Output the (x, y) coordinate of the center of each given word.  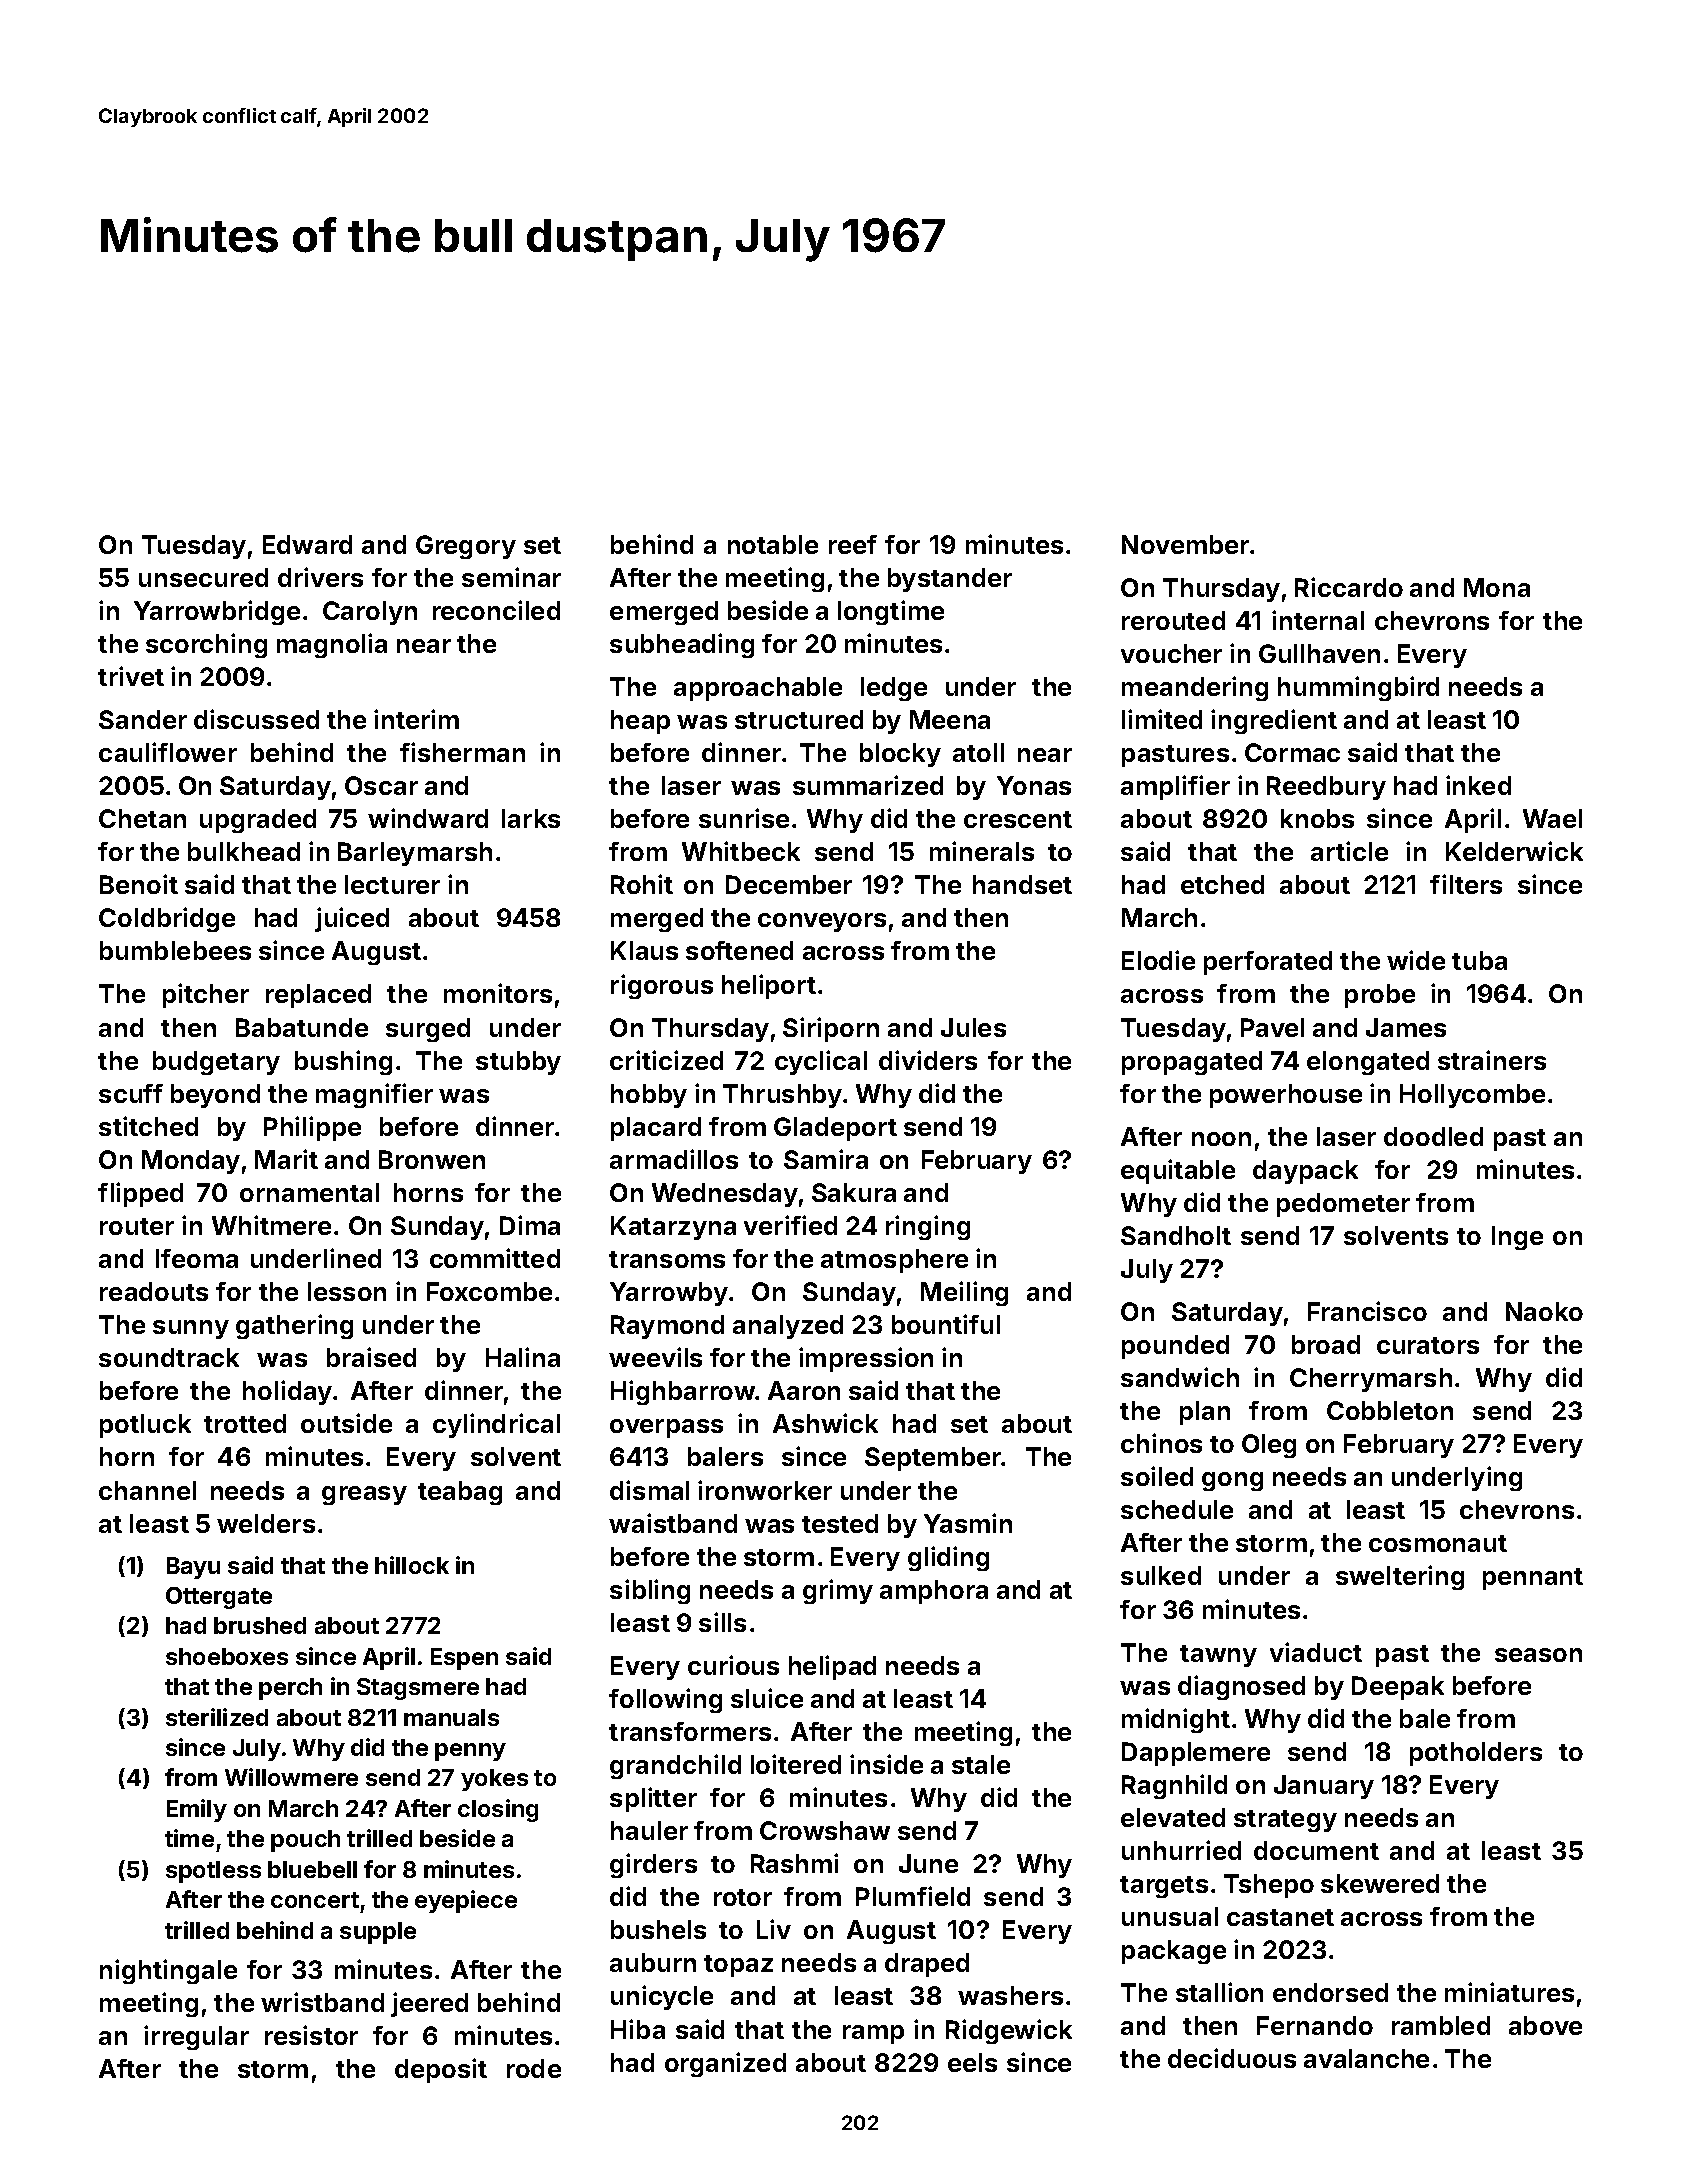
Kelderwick (1514, 851)
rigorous (662, 986)
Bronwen (432, 1159)
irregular (196, 2037)
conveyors (822, 922)
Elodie (1158, 960)
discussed (256, 719)
